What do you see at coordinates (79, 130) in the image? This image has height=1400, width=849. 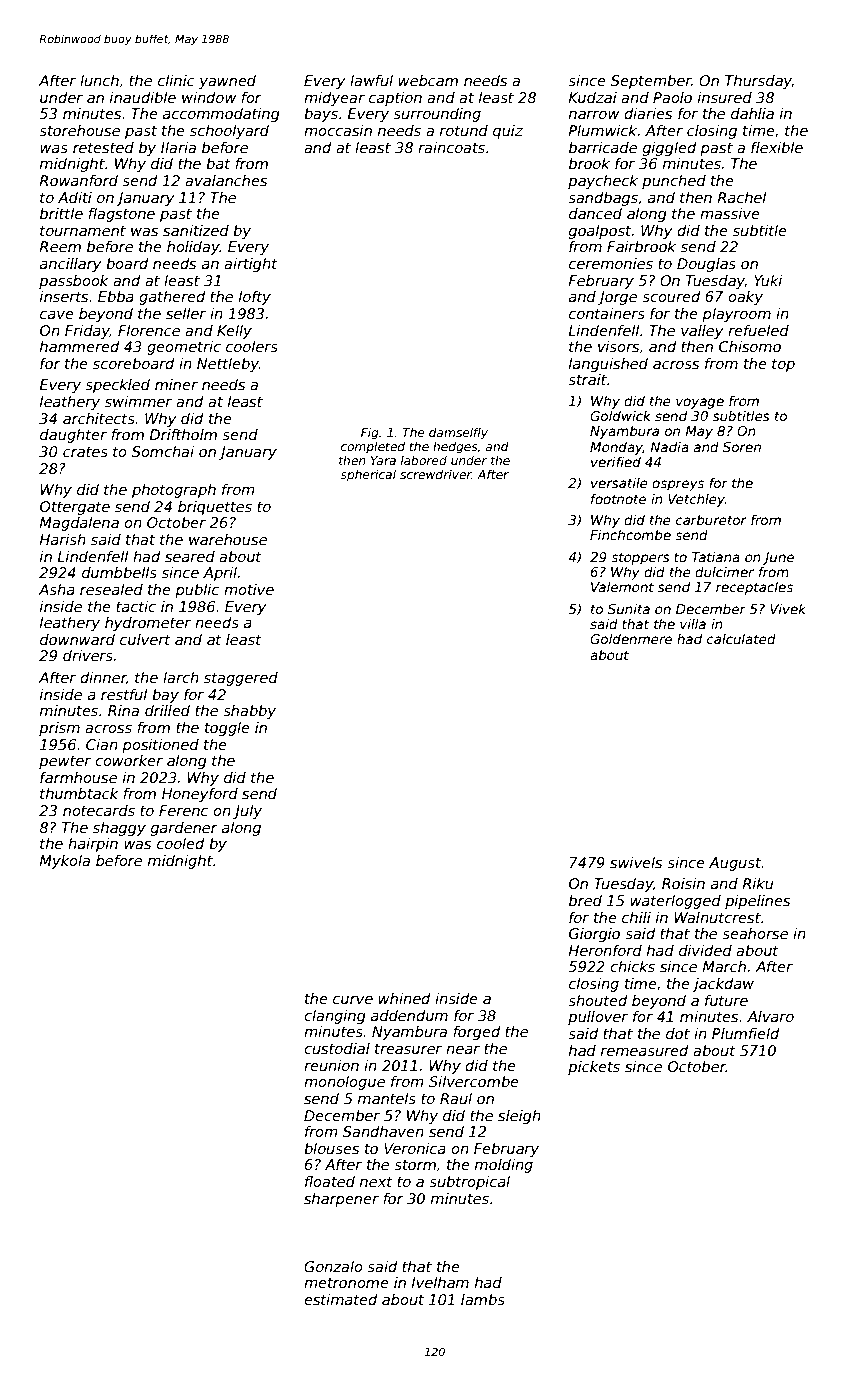 I see `storehouse` at bounding box center [79, 130].
